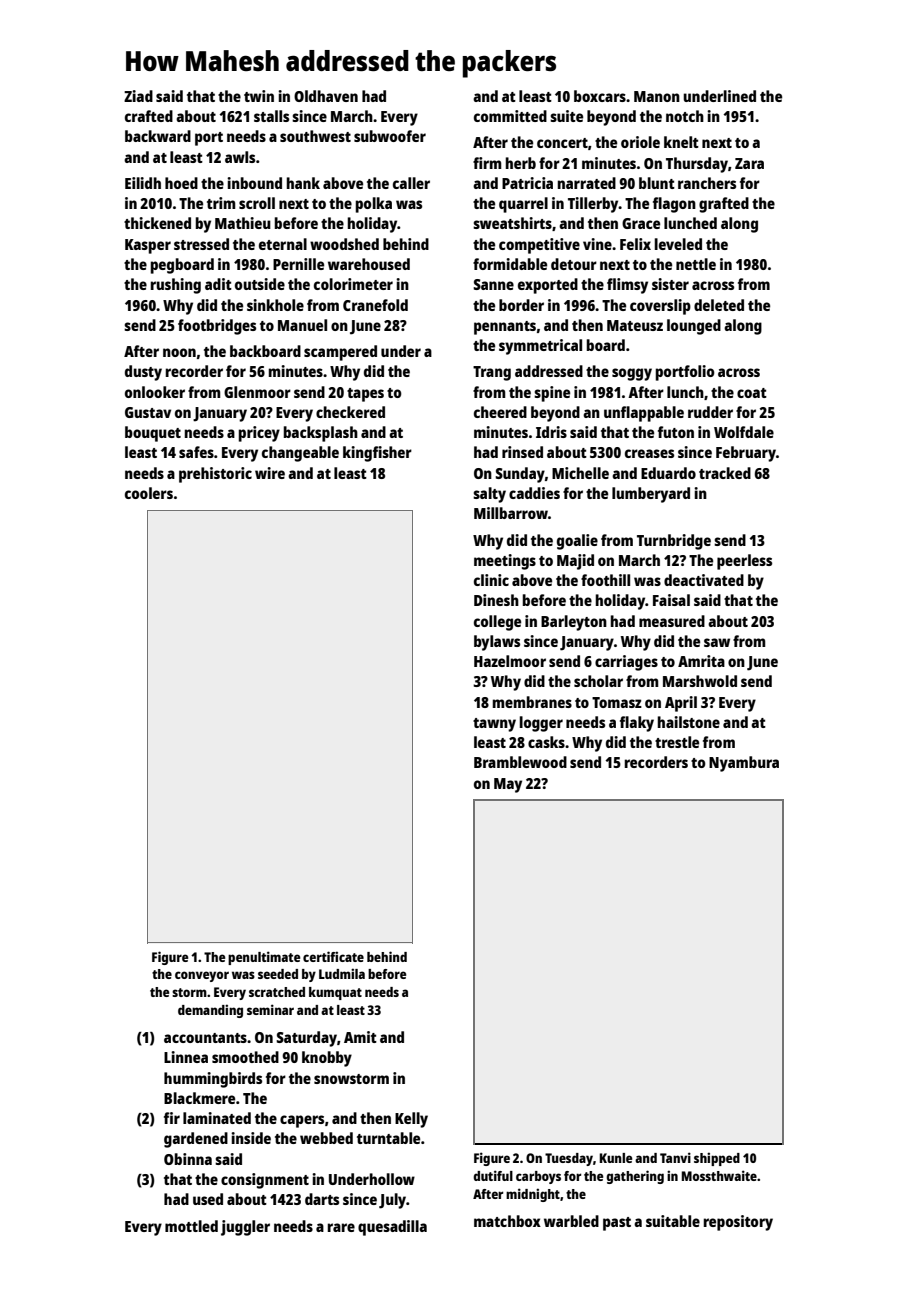 This image has height=1316, width=908. Describe the element at coordinates (186, 1057) in the image. I see `Linnea` at that location.
